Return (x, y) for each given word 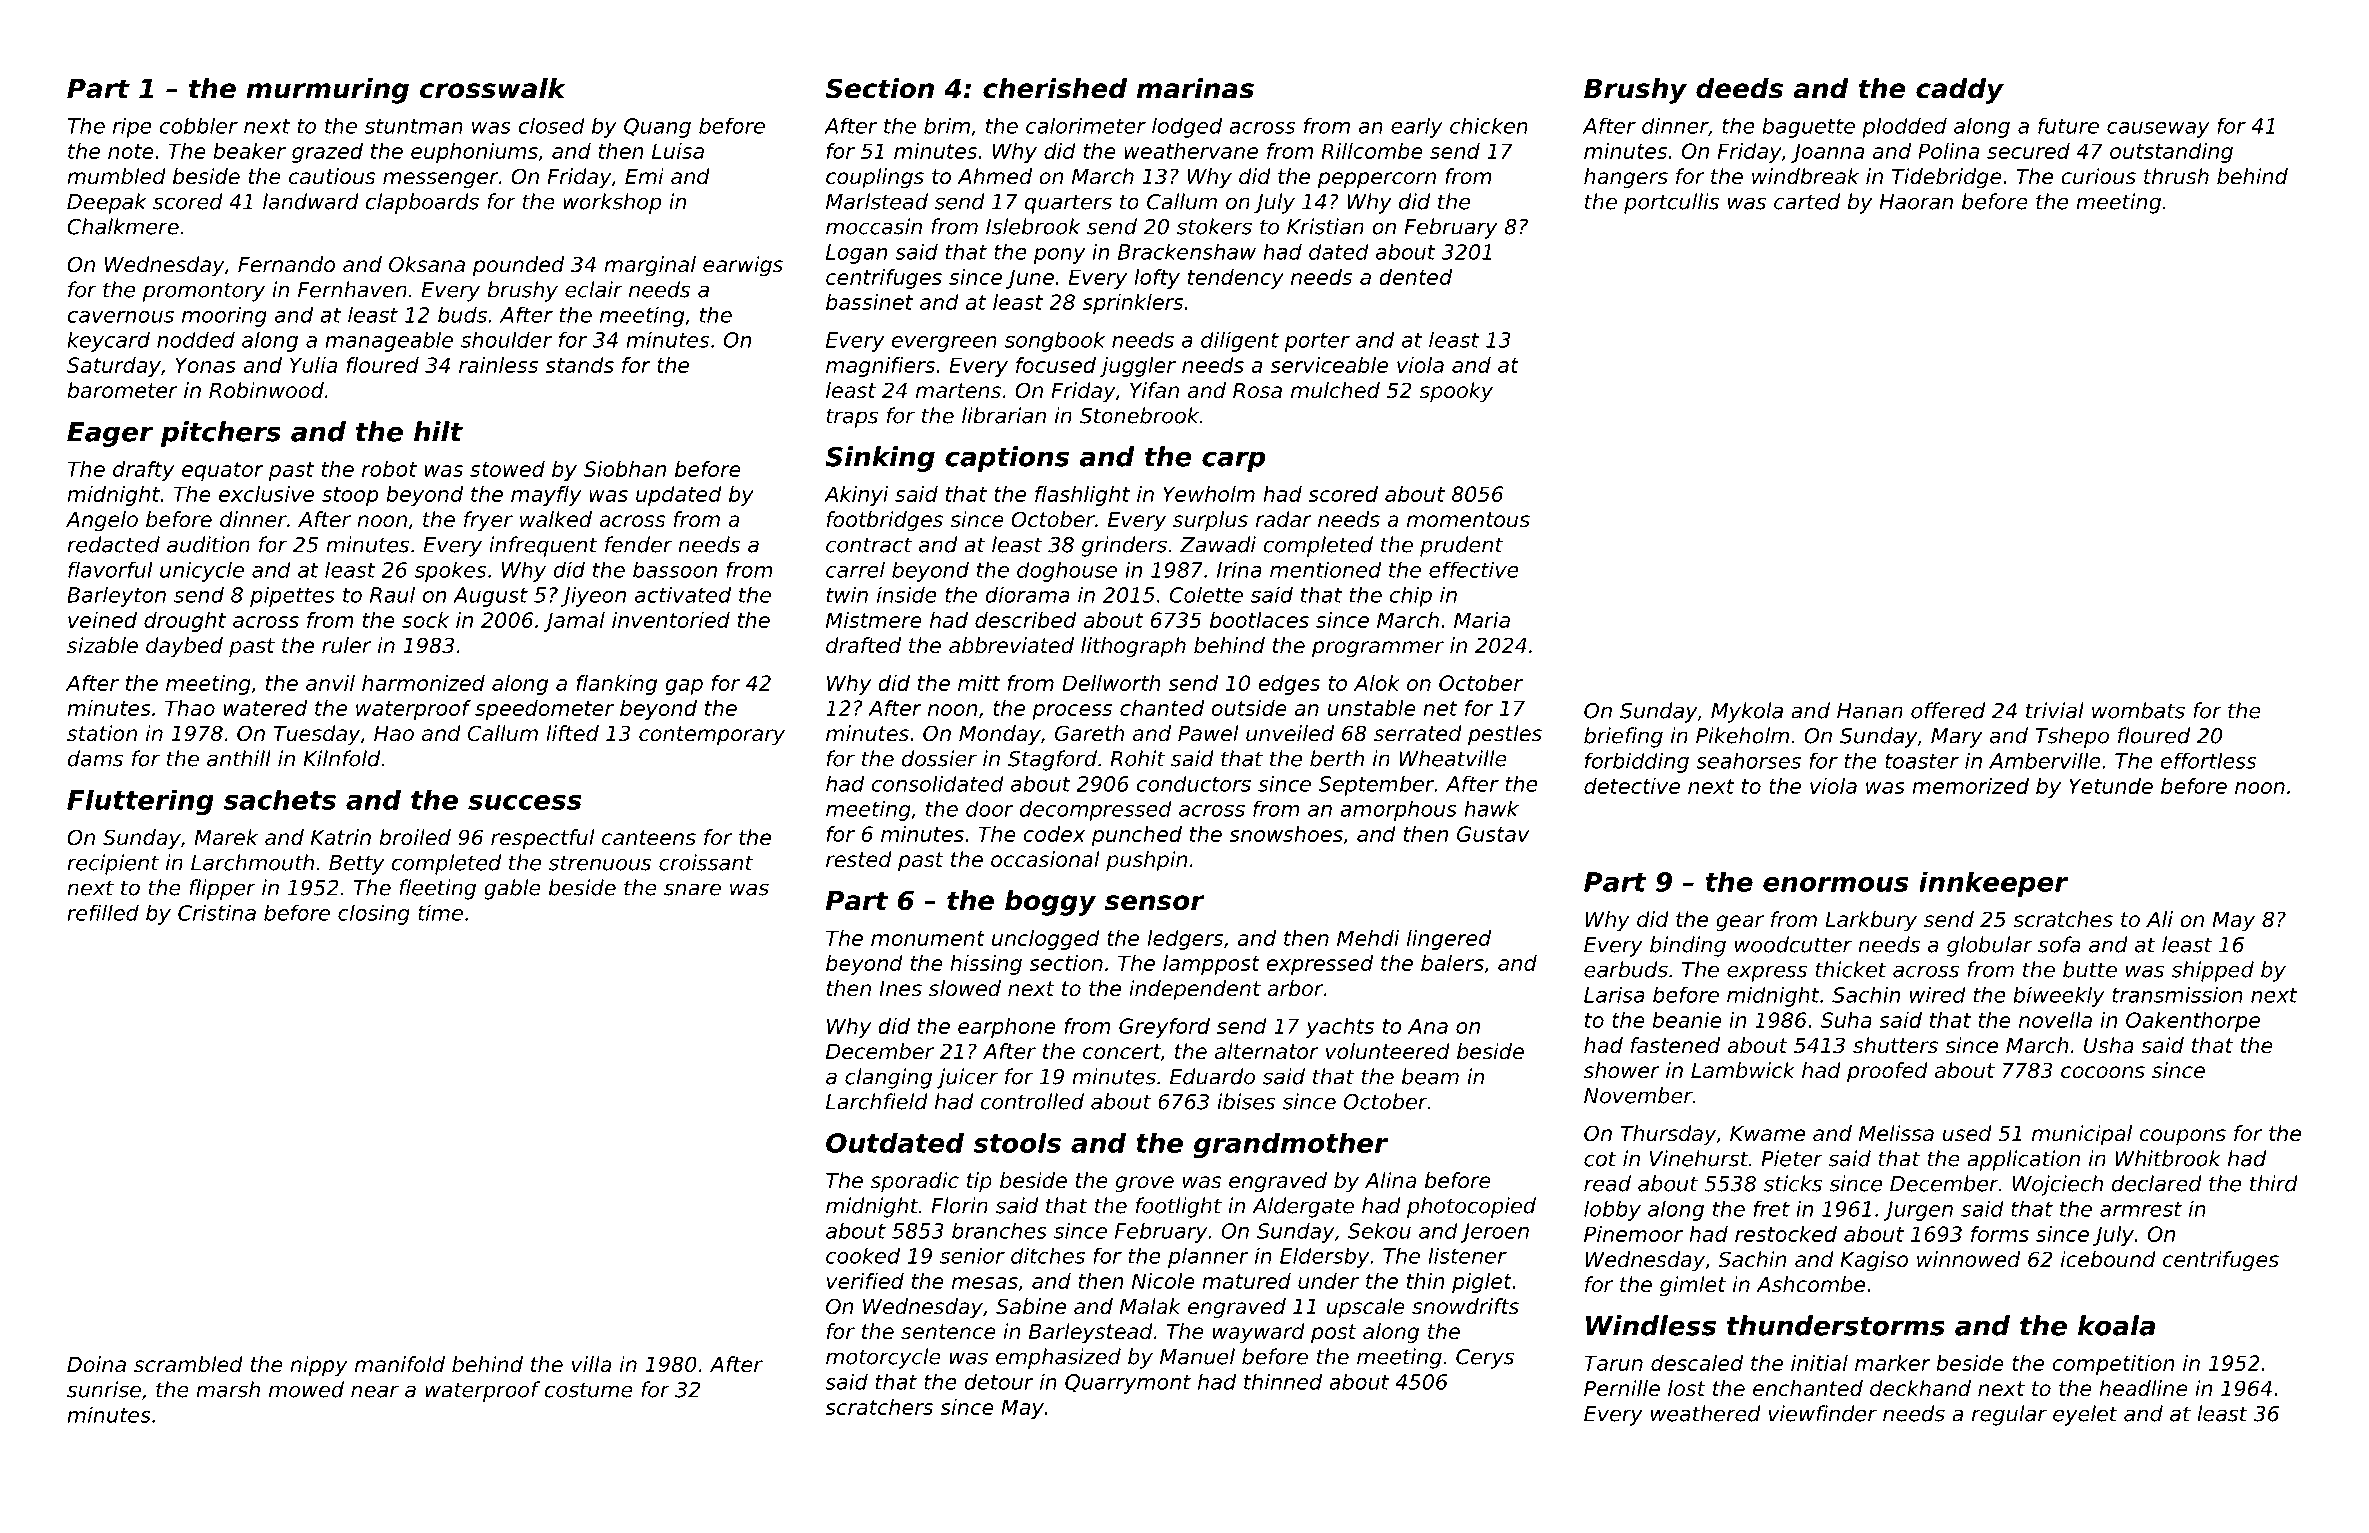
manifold (400, 1364)
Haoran (1916, 202)
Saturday (114, 367)
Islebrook (1033, 226)
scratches (2063, 919)
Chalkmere (123, 226)
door (990, 809)
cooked (863, 1256)
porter (1317, 342)
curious (2098, 176)
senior (972, 1256)
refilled (103, 912)
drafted (863, 645)
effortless (2208, 761)
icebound (2108, 1259)
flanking (616, 685)
